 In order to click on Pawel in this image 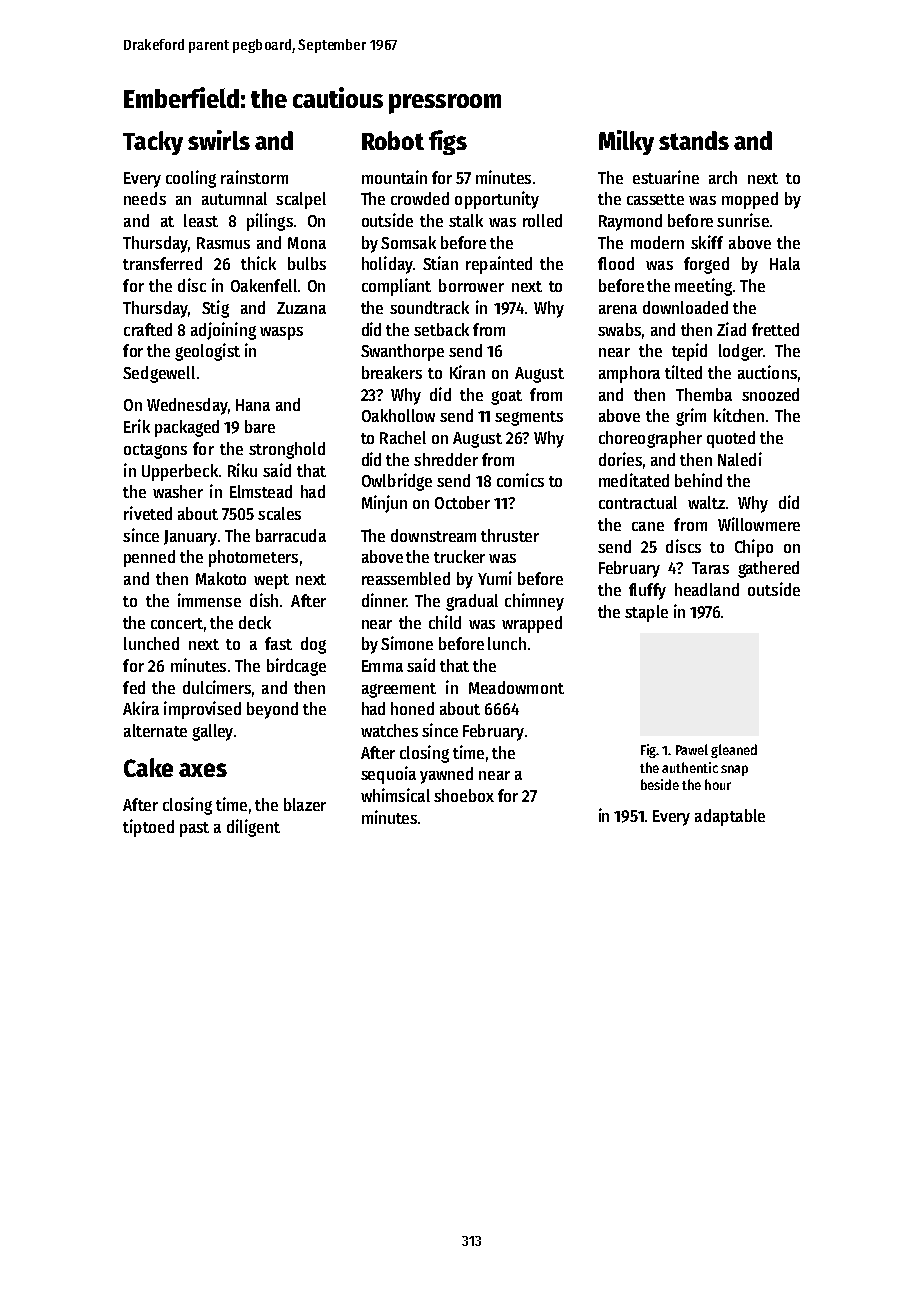, I will do `click(692, 749)`.
